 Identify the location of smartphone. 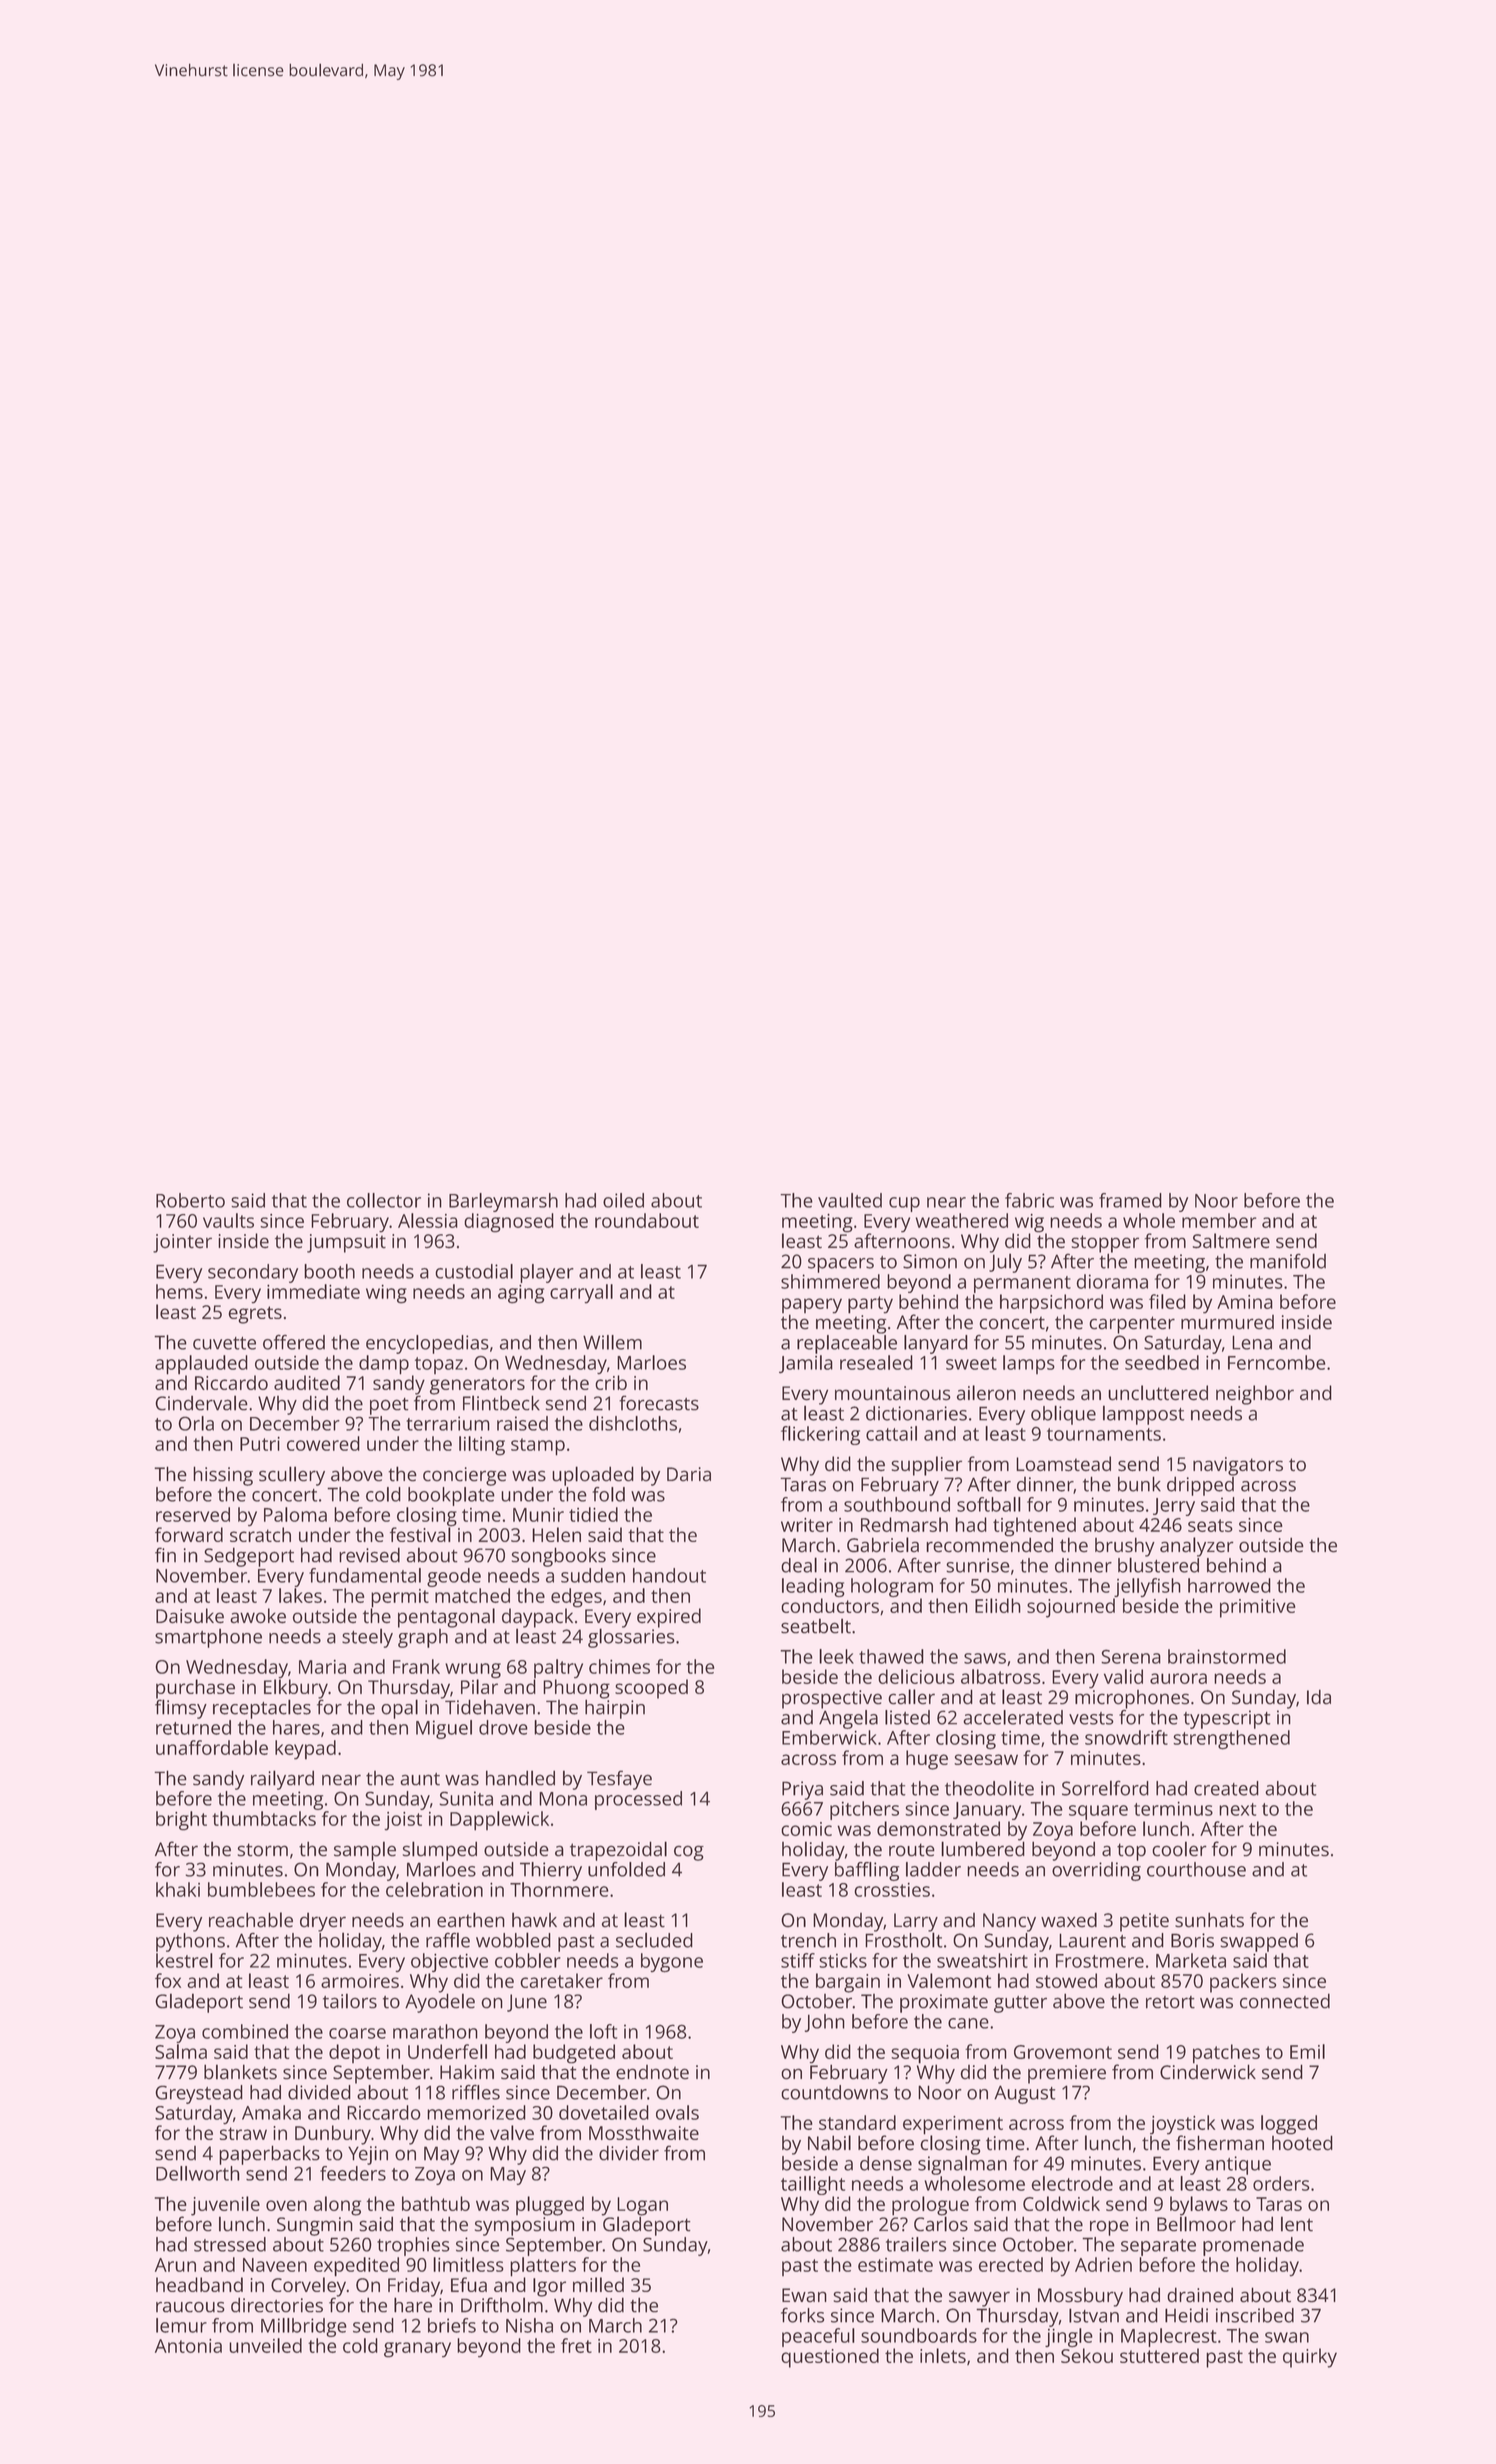
(208, 1638).
